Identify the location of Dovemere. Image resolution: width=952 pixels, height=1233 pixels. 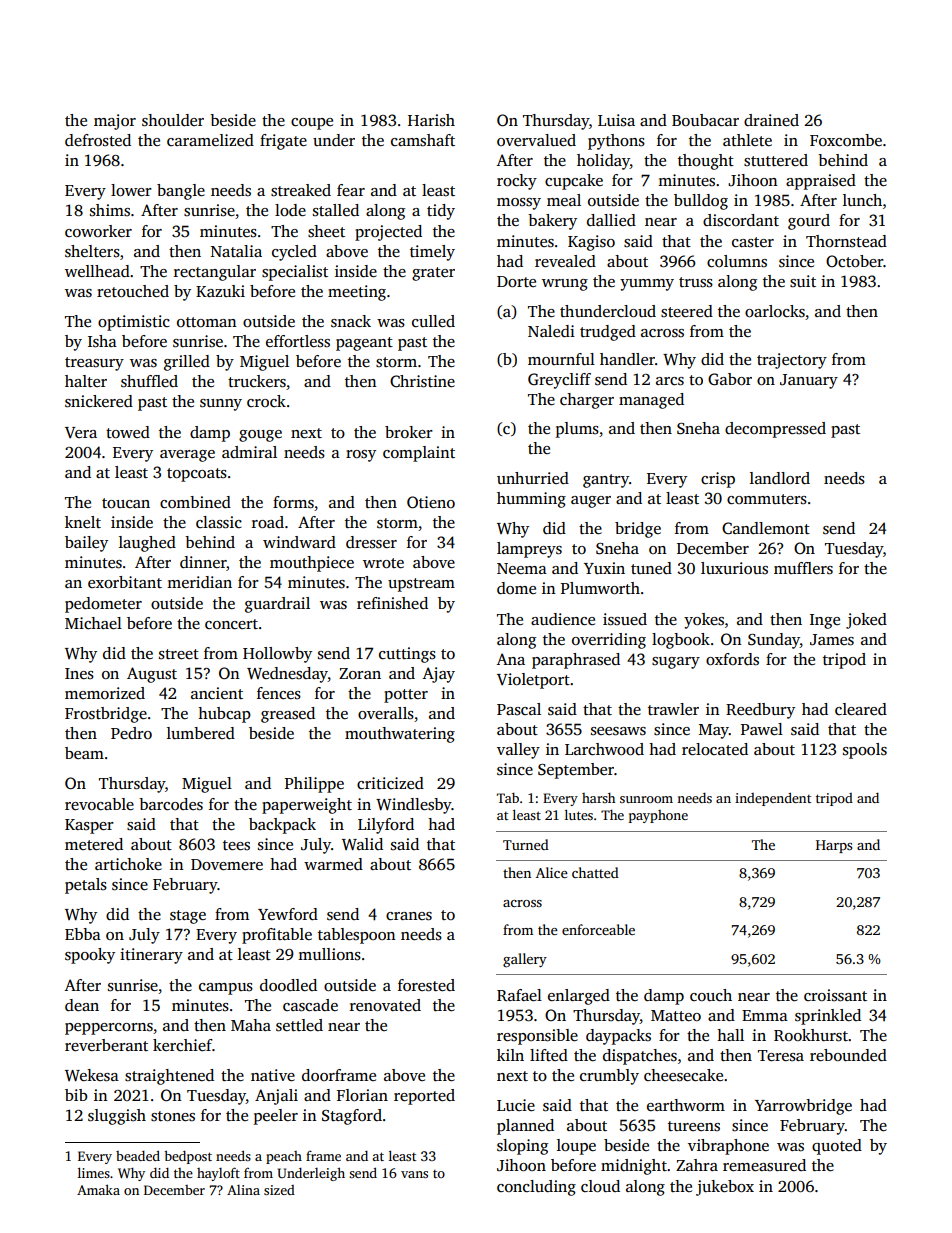
(227, 864).
